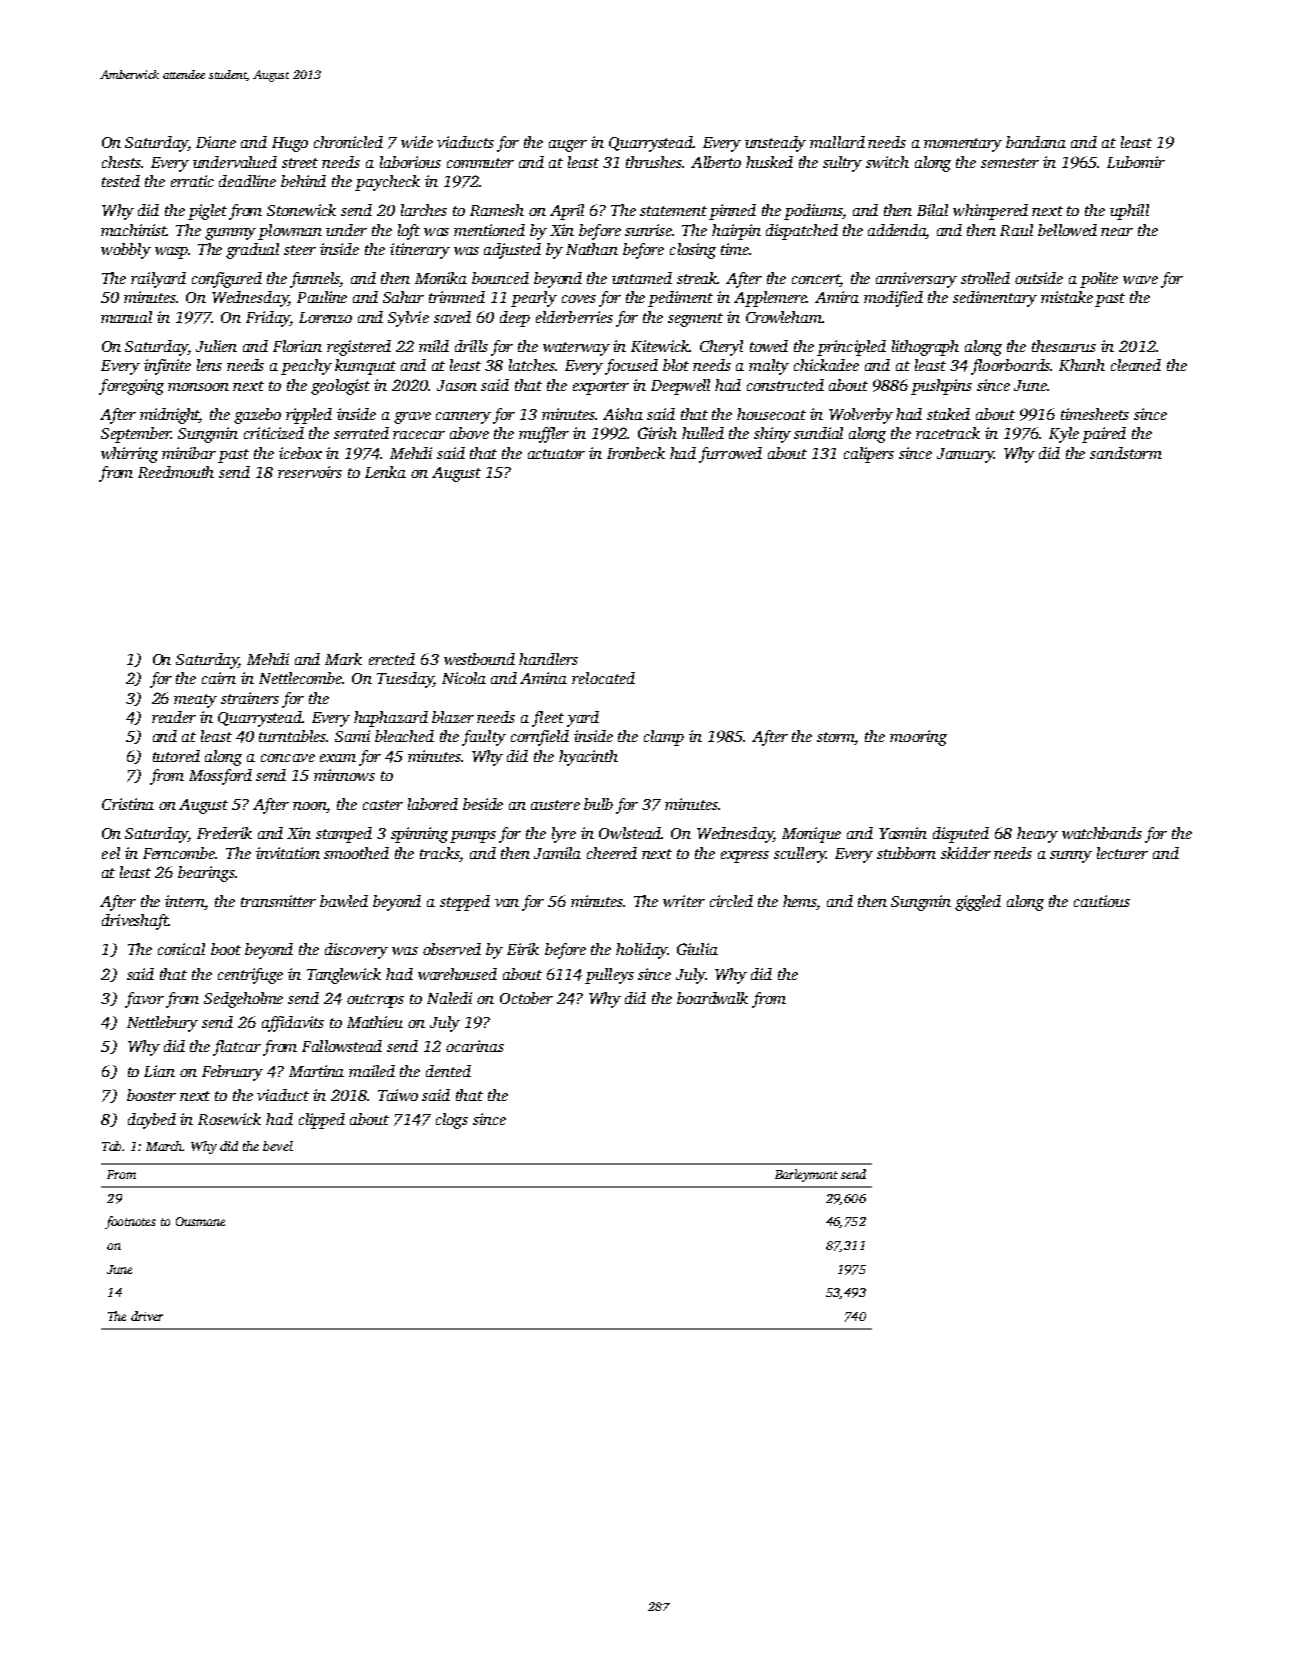  What do you see at coordinates (978, 903) in the page?
I see `giggled` at bounding box center [978, 903].
